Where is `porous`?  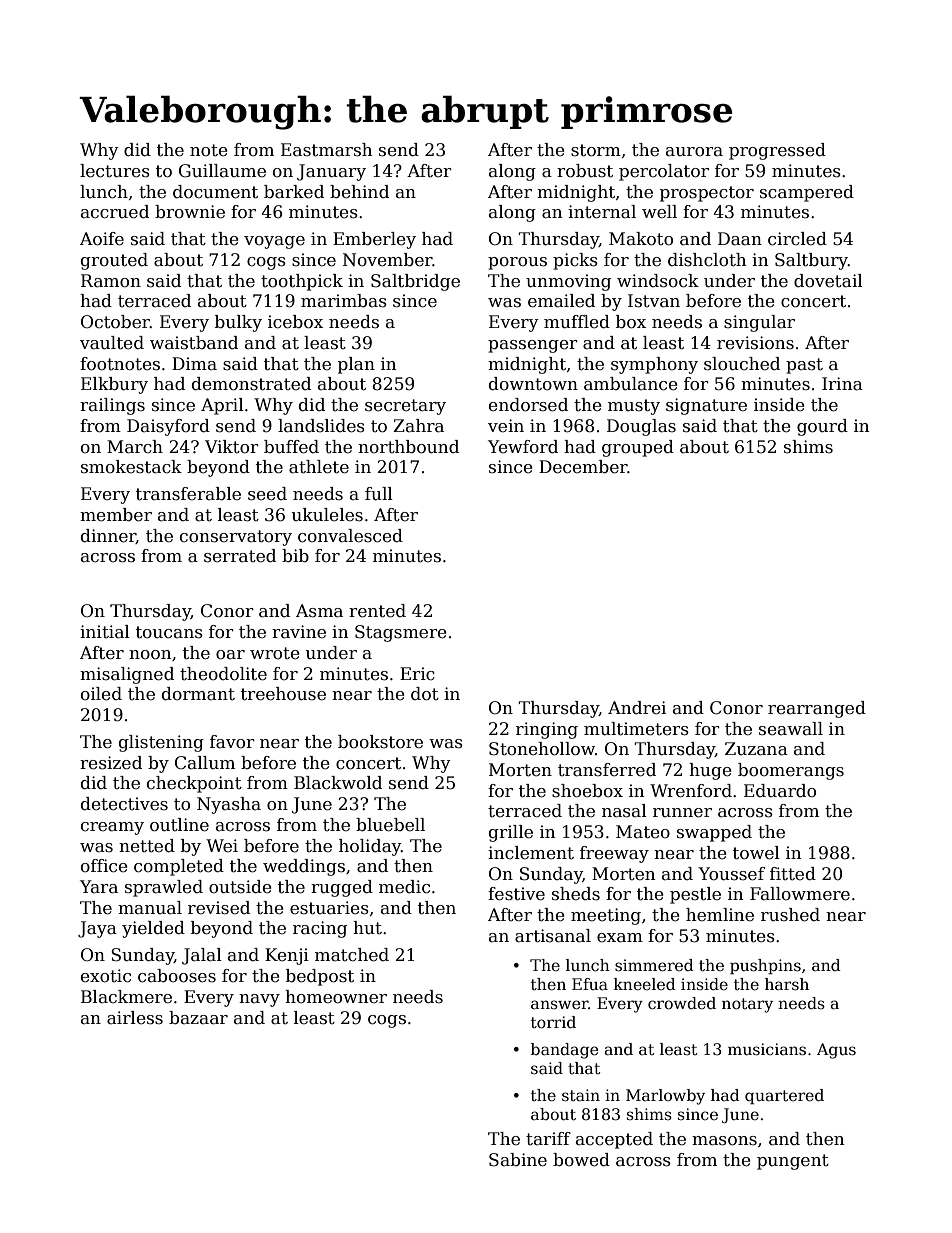 porous is located at coordinates (517, 263).
